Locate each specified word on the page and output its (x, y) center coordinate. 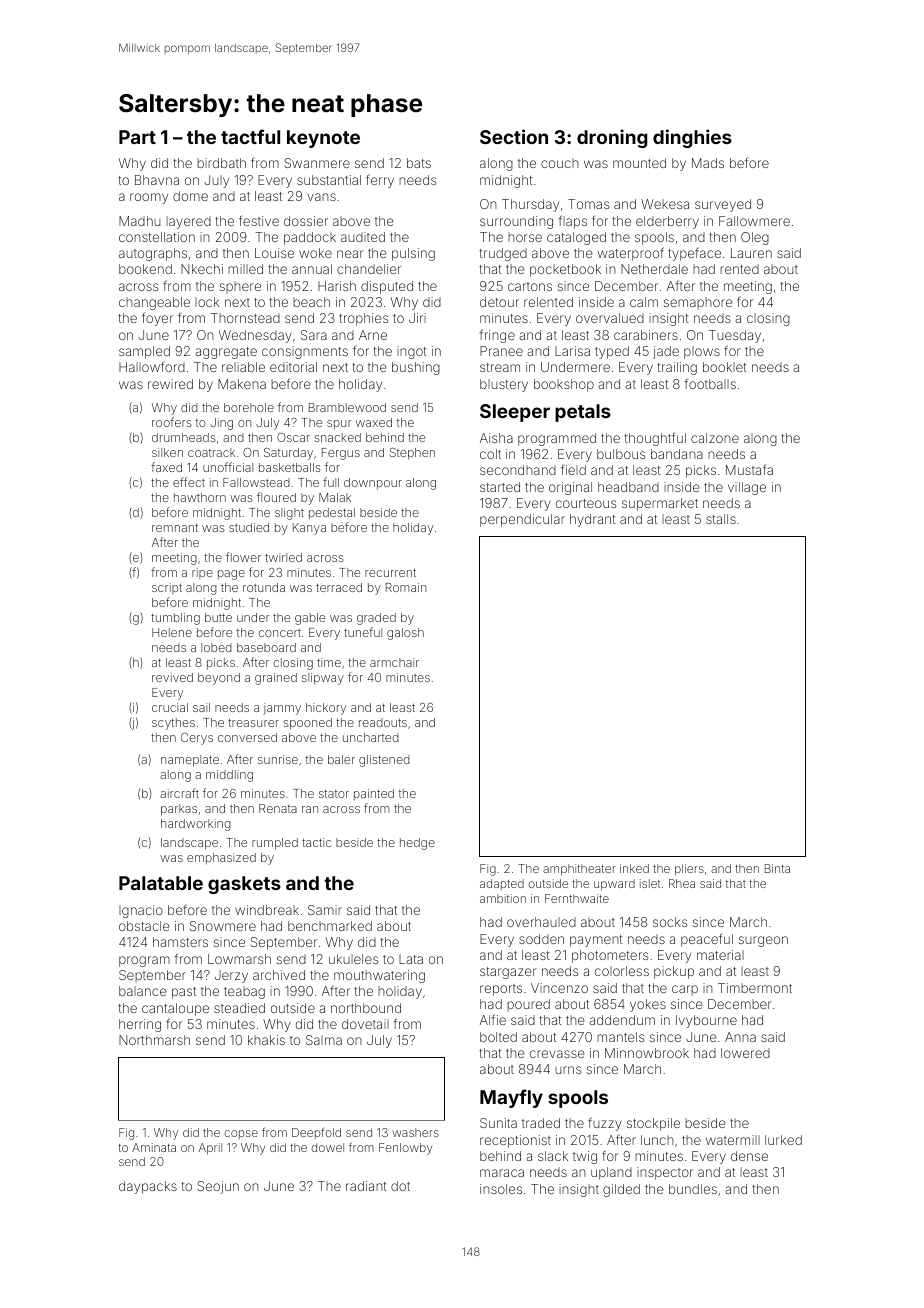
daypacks (148, 1187)
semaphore (698, 303)
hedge (417, 844)
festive (259, 220)
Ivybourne (706, 1021)
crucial (170, 707)
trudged (503, 254)
